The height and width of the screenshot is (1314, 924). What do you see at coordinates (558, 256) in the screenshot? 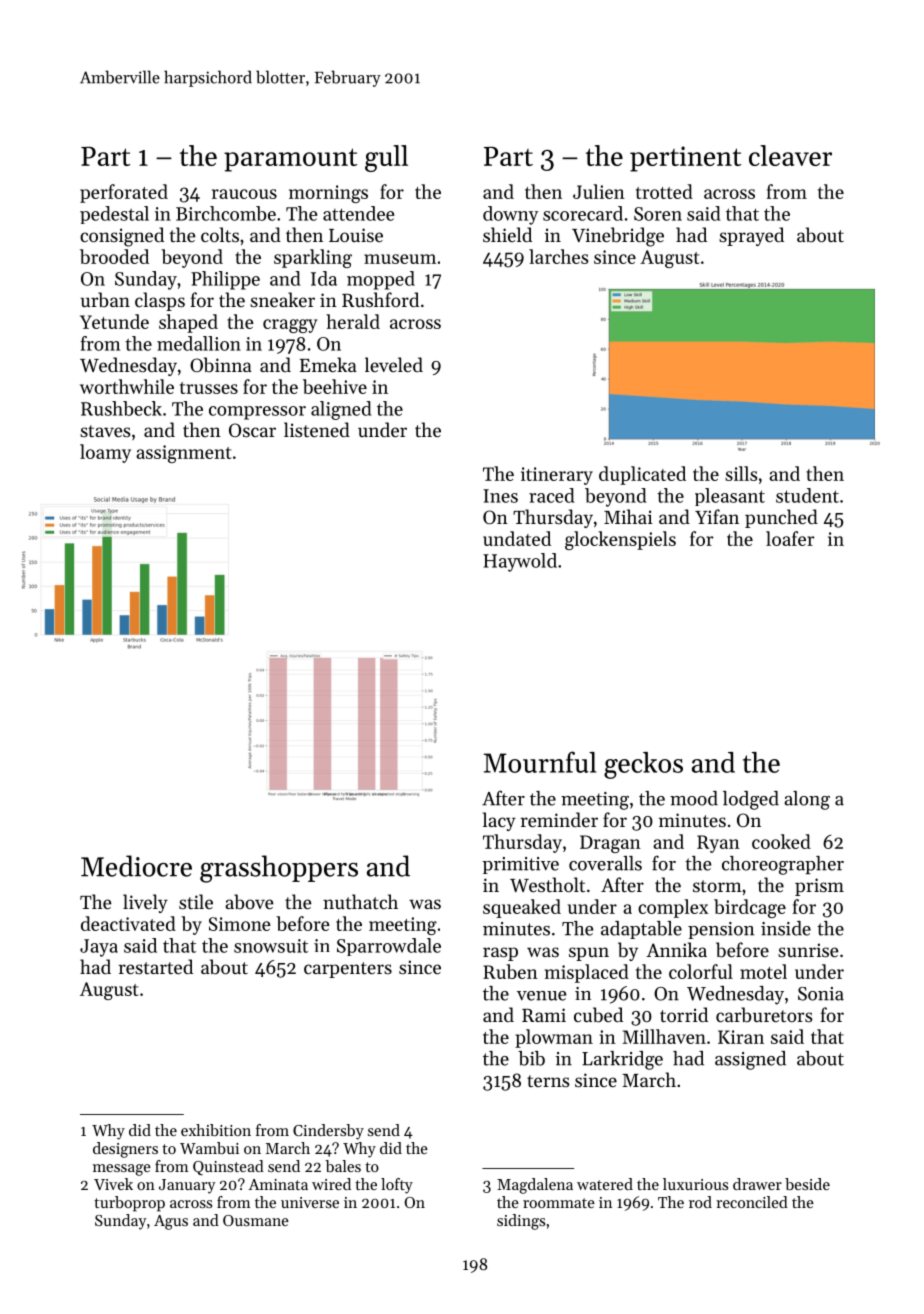
I see `larches` at bounding box center [558, 256].
